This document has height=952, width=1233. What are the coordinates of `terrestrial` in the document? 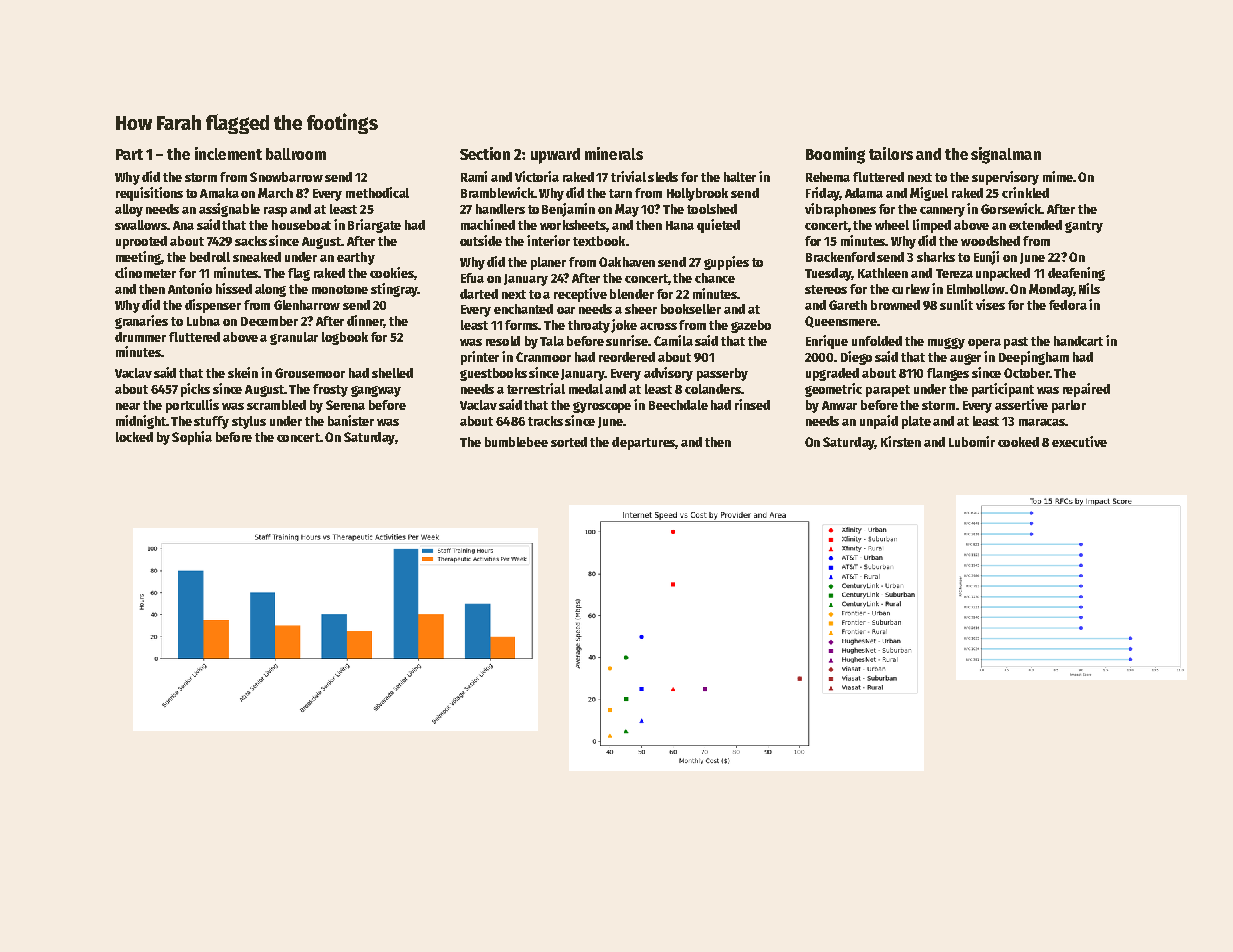 It's located at (536, 388).
